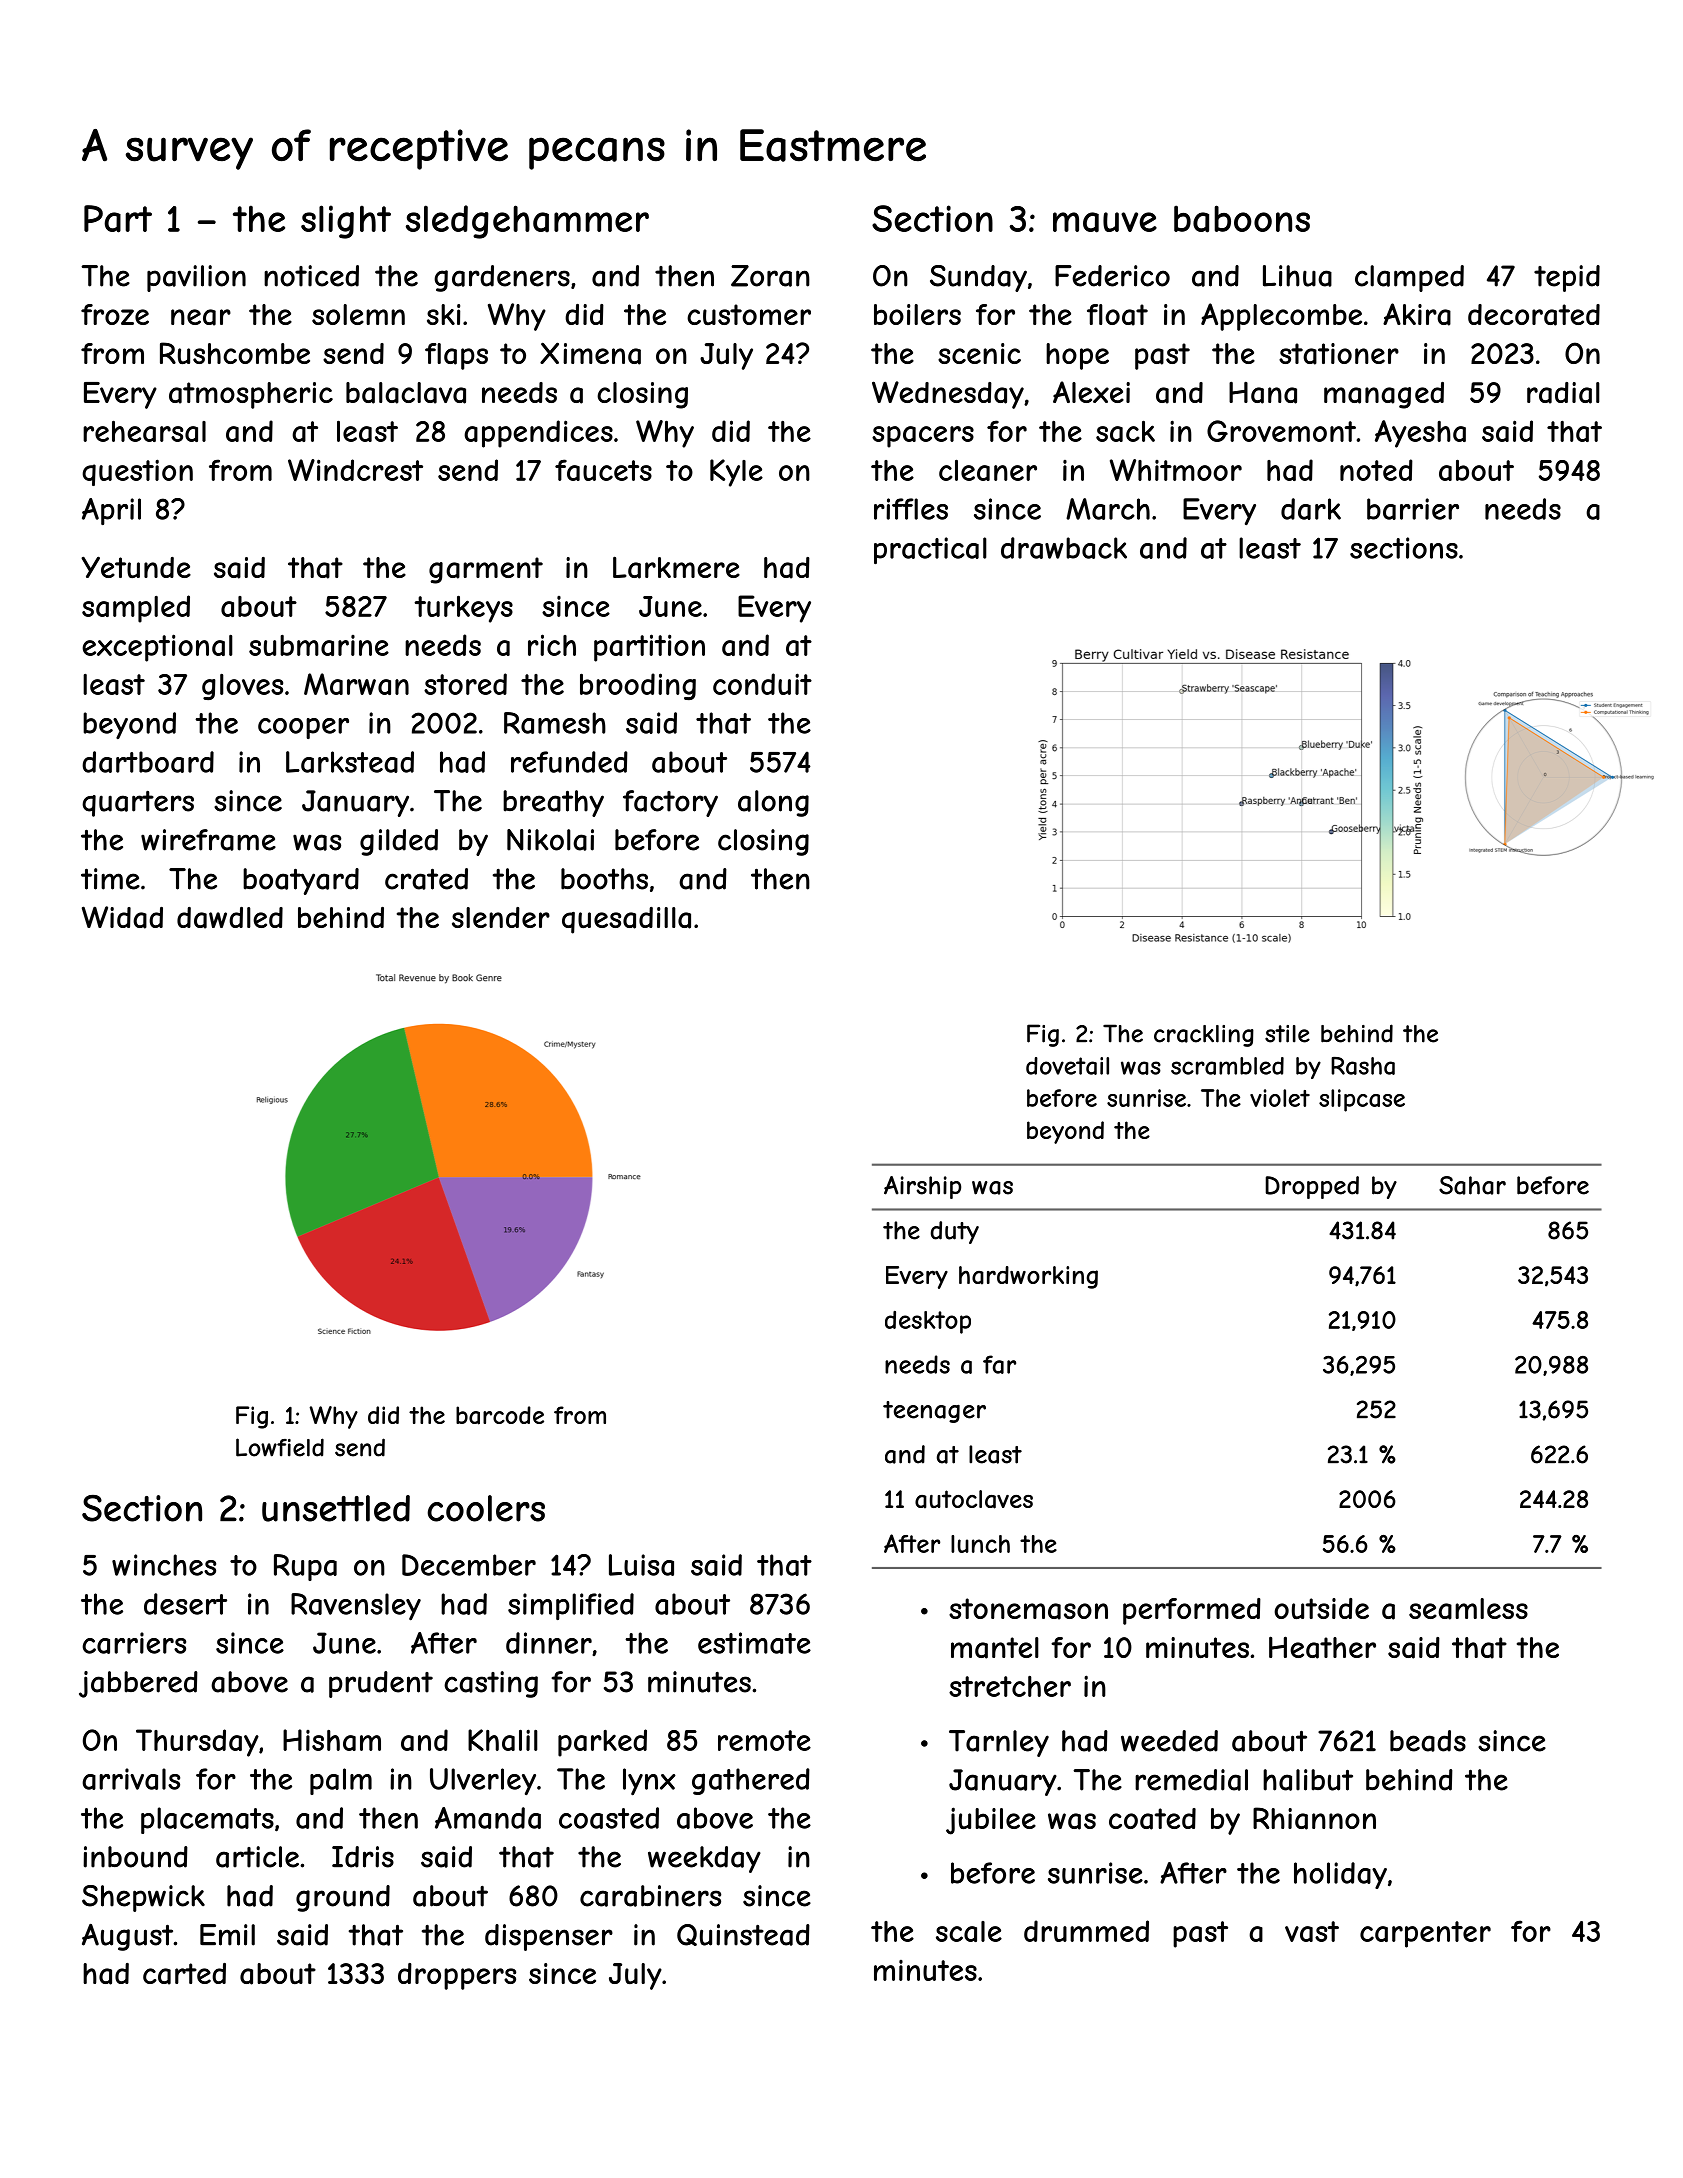 This screenshot has height=2178, width=1683. Describe the element at coordinates (928, 1322) in the screenshot. I see `desktop` at that location.
